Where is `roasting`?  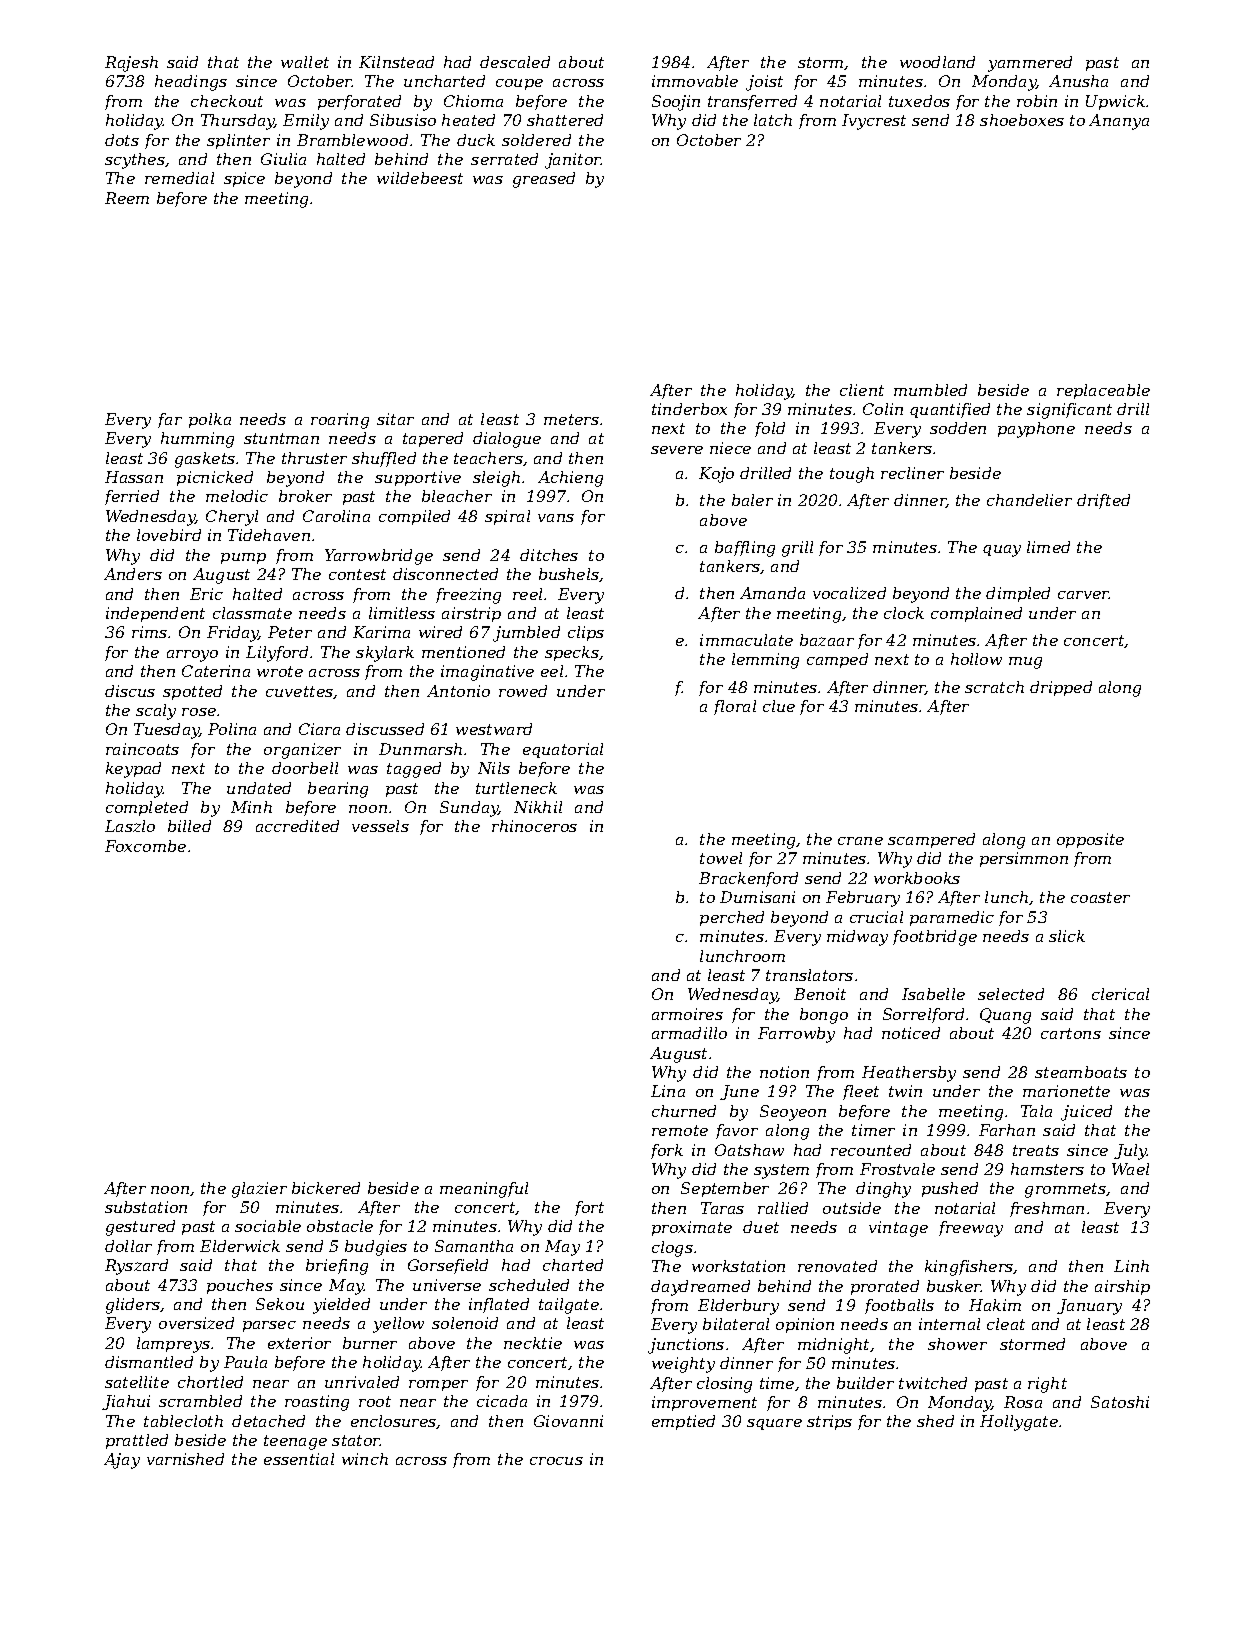 roasting is located at coordinates (317, 1403).
